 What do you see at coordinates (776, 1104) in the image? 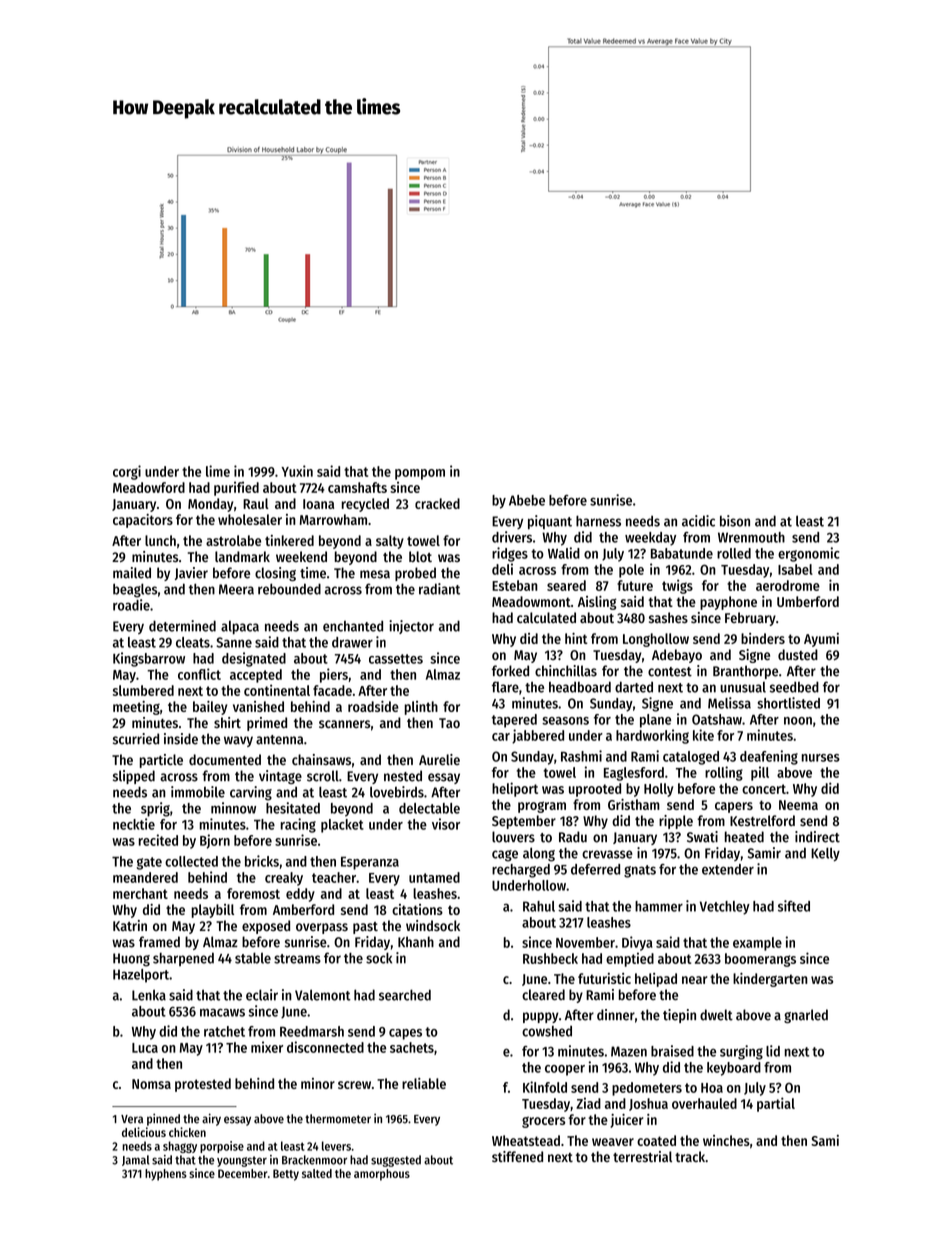
I see `partial` at bounding box center [776, 1104].
